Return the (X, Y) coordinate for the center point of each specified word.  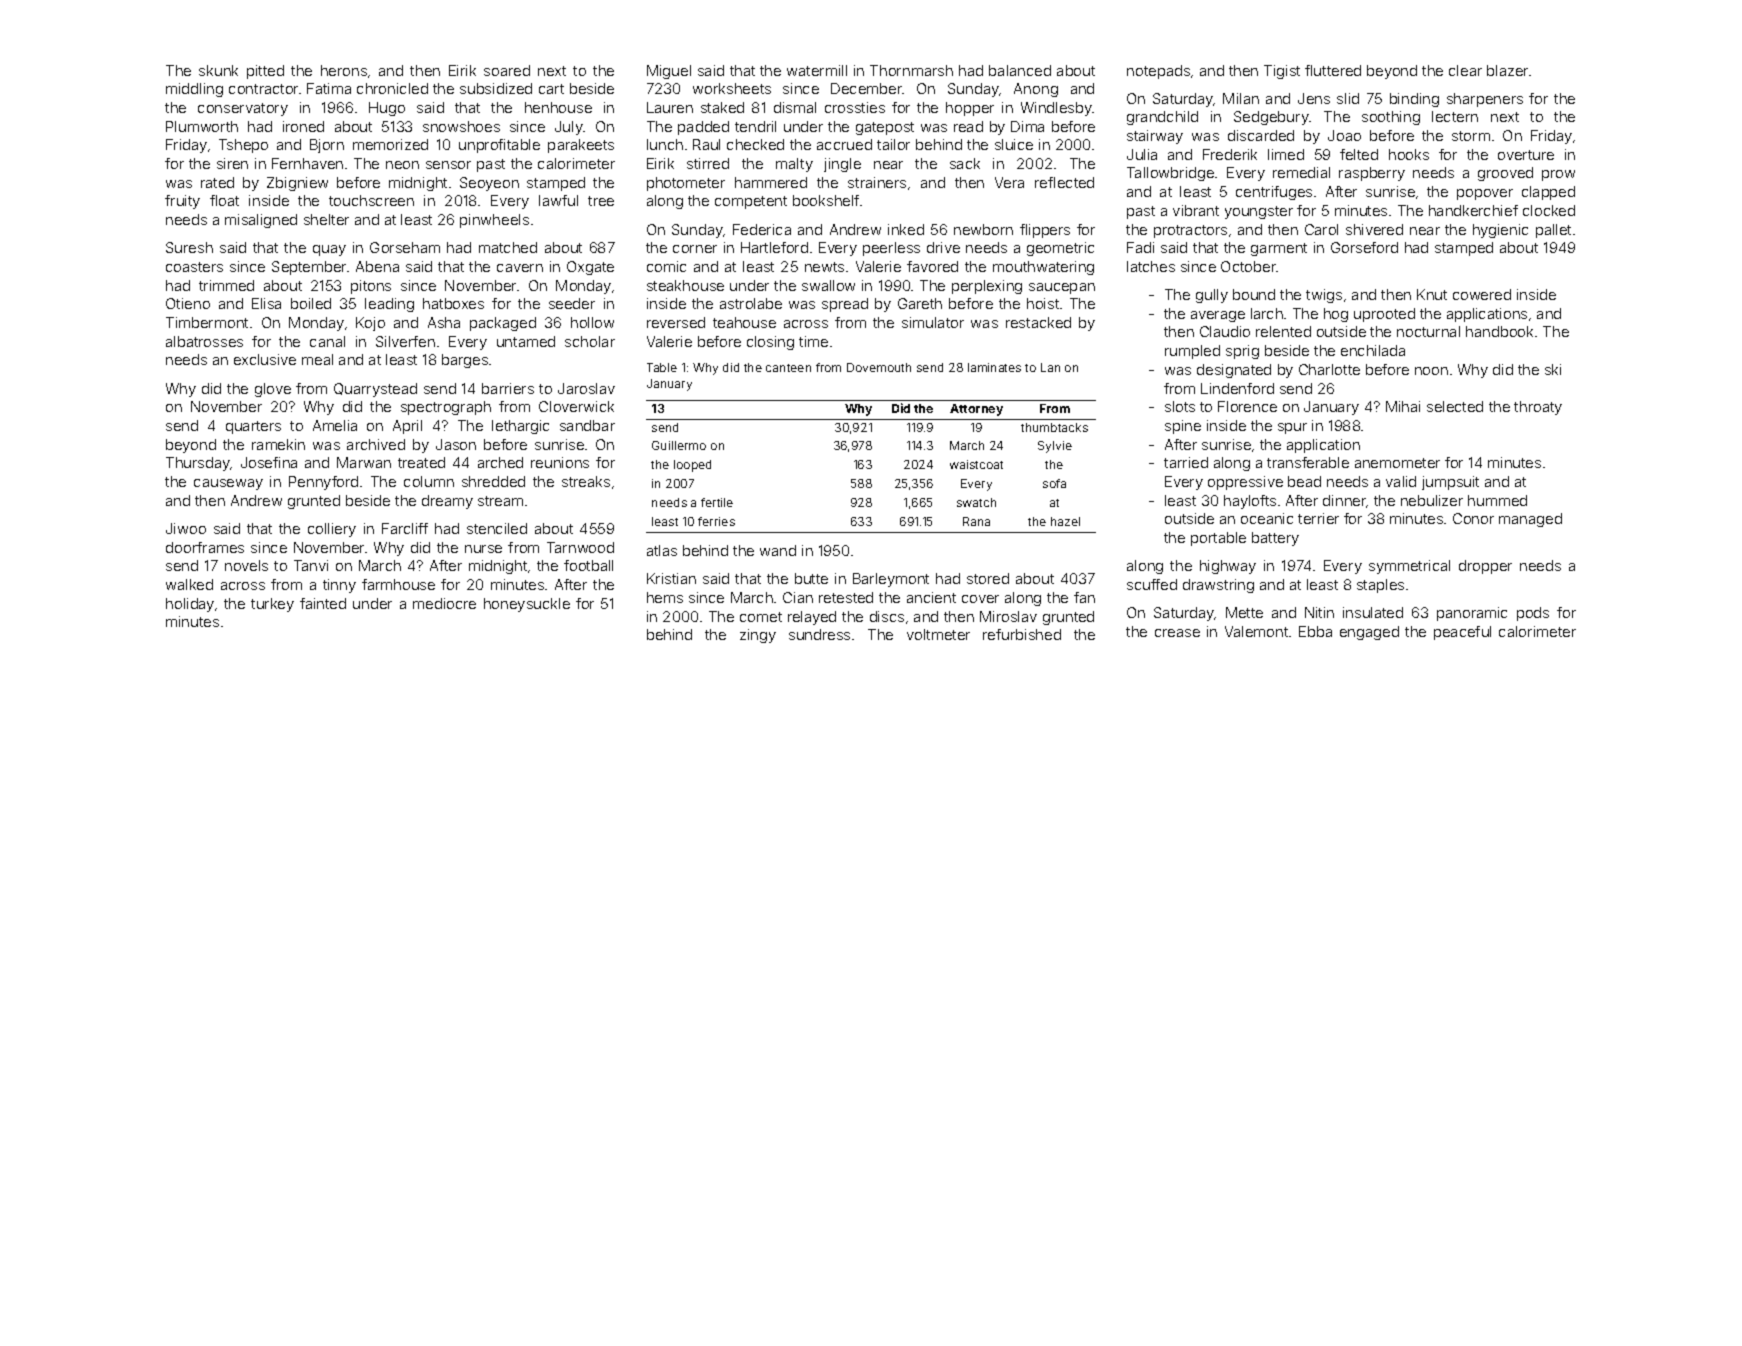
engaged (1369, 633)
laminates (994, 367)
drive (943, 247)
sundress (819, 634)
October (1248, 266)
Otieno (188, 303)
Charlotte (1329, 369)
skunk (218, 70)
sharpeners (1485, 100)
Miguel (669, 72)
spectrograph (446, 408)
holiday (190, 605)
